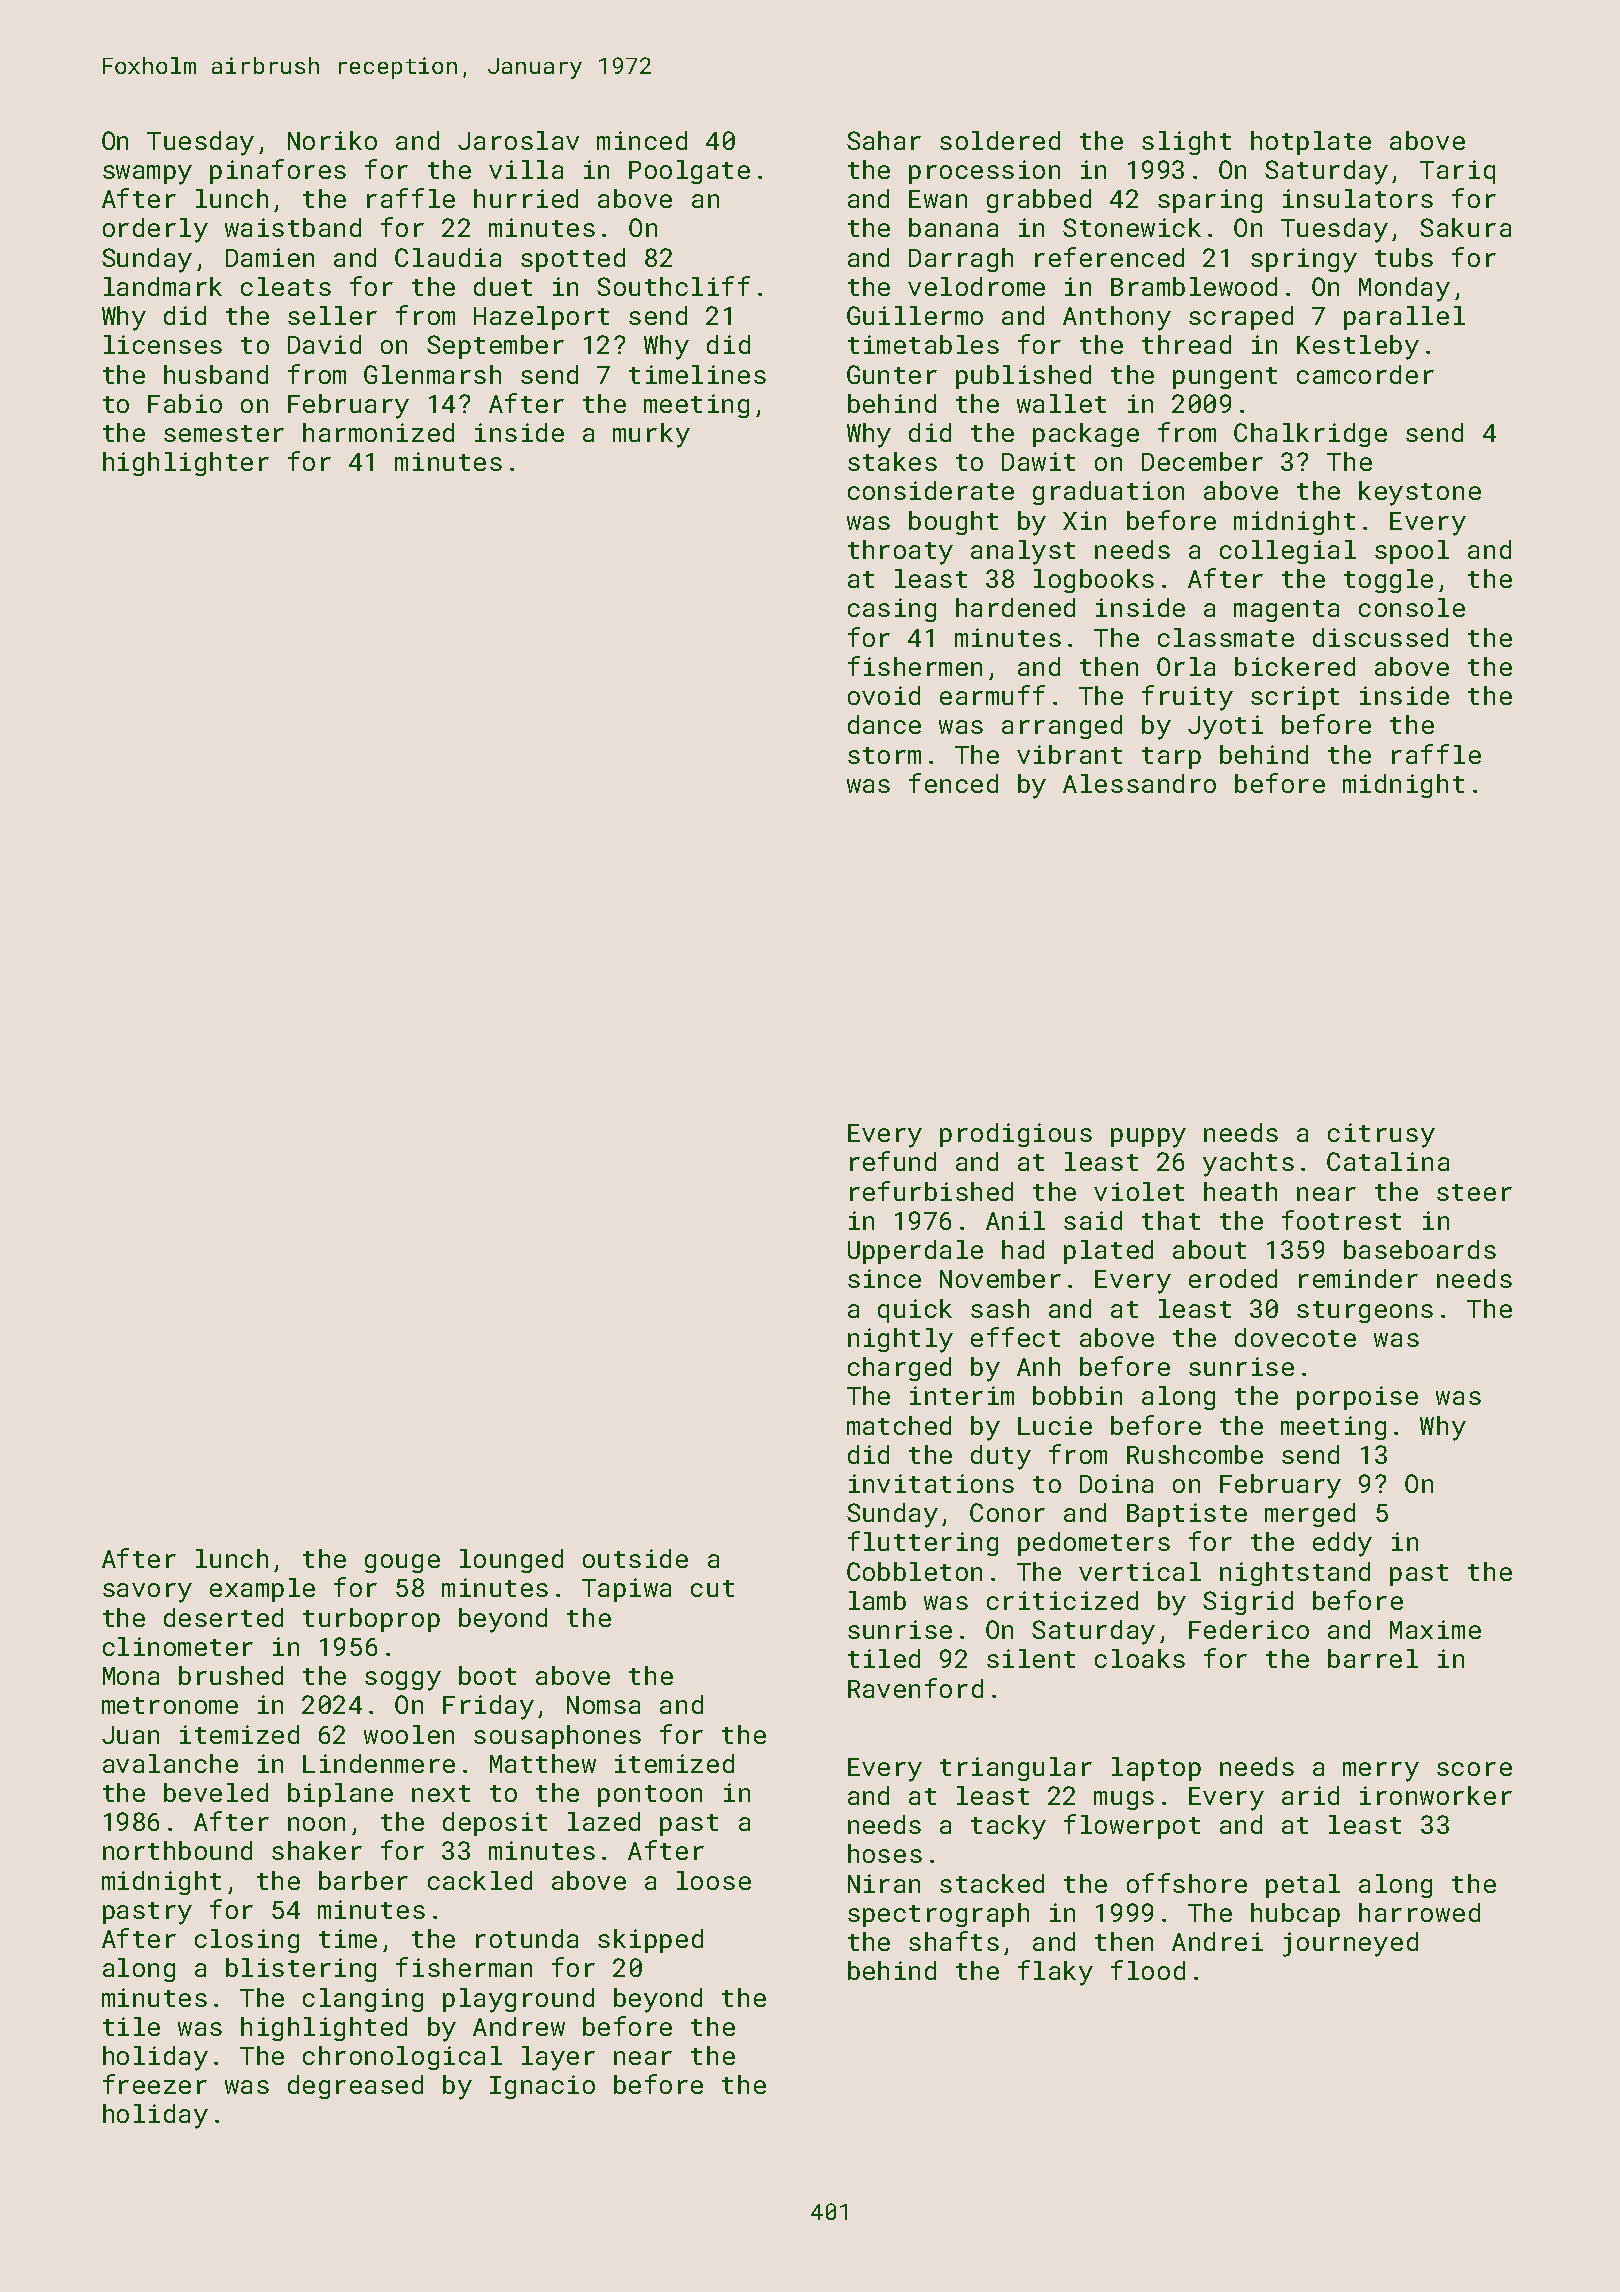 Image resolution: width=1620 pixels, height=2292 pixels. I want to click on Sahar, so click(884, 140).
